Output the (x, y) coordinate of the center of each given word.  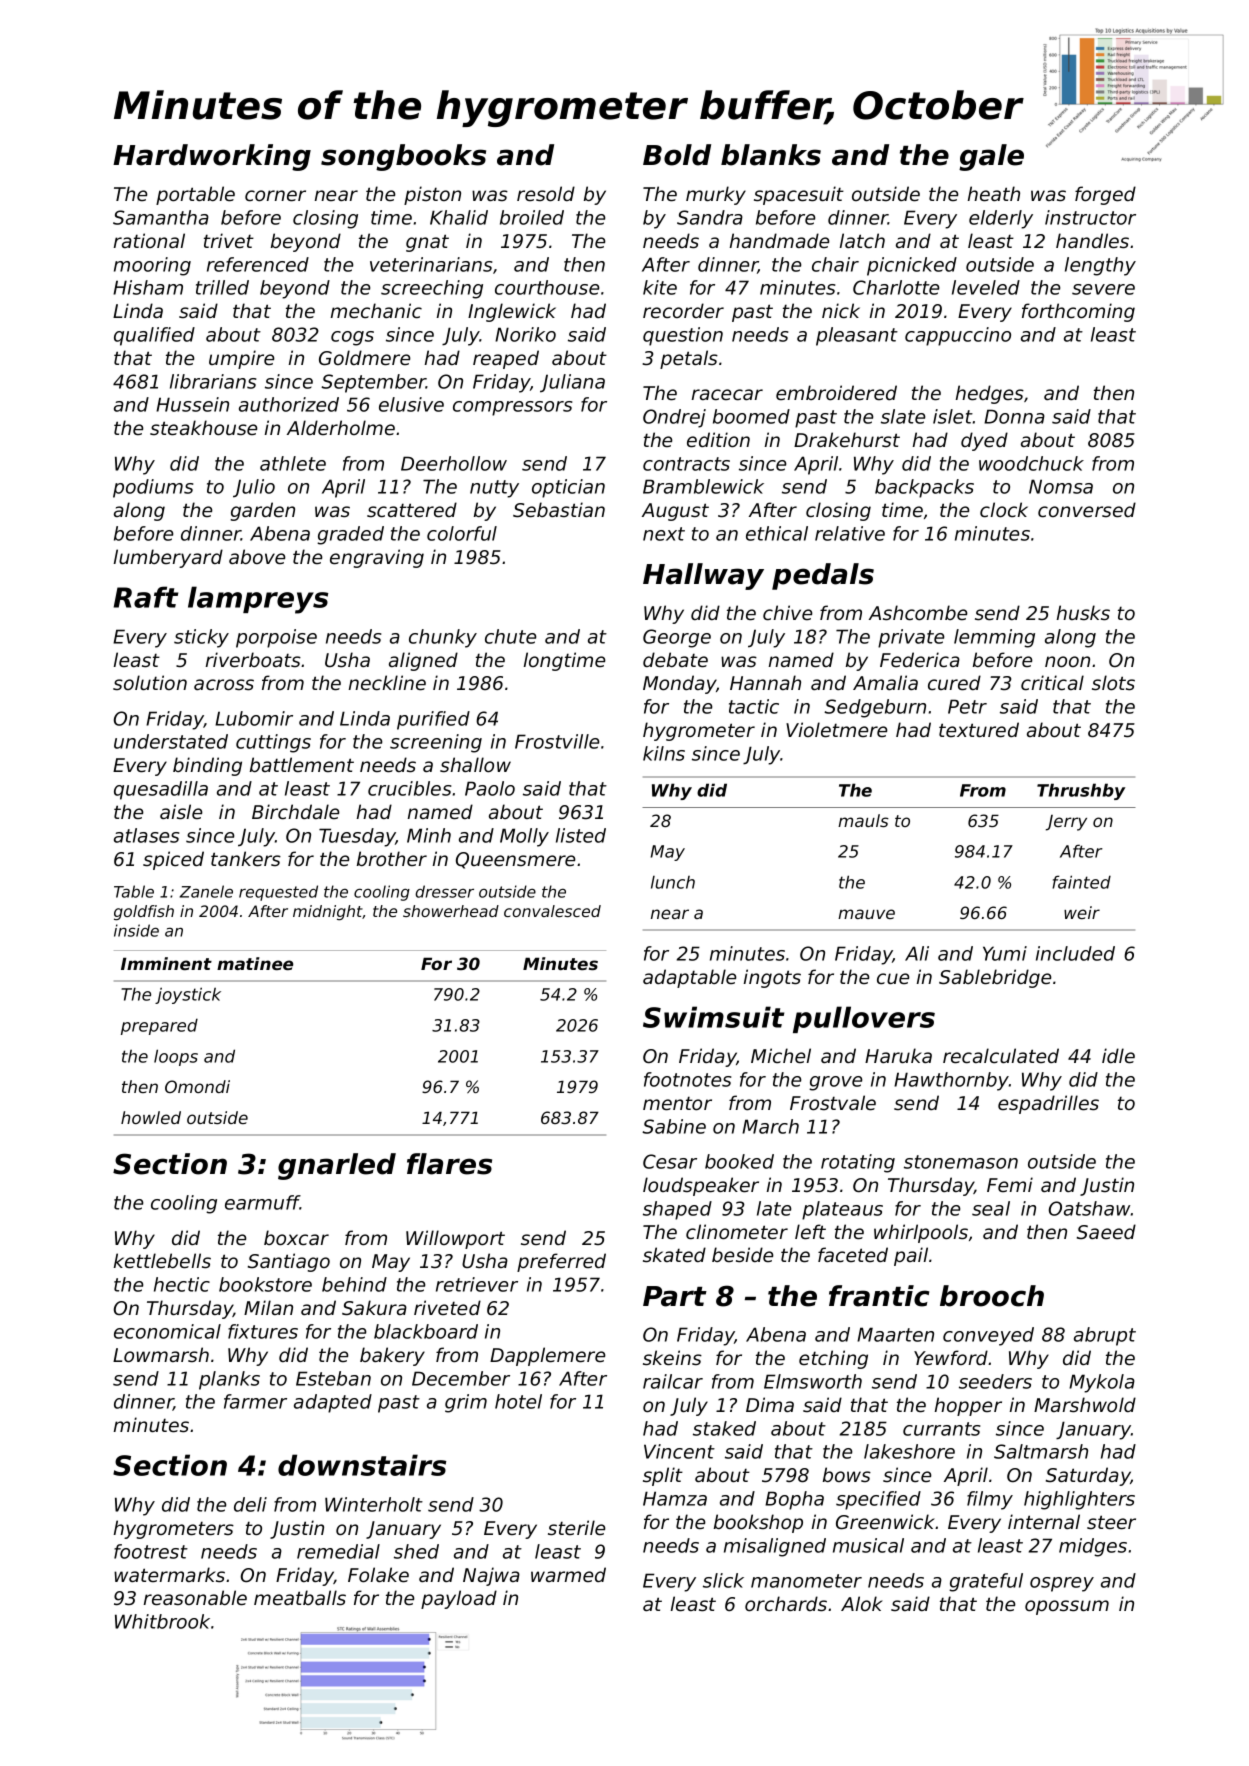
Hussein (192, 404)
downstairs (362, 1465)
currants (941, 1429)
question (683, 336)
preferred (561, 1262)
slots (1113, 683)
